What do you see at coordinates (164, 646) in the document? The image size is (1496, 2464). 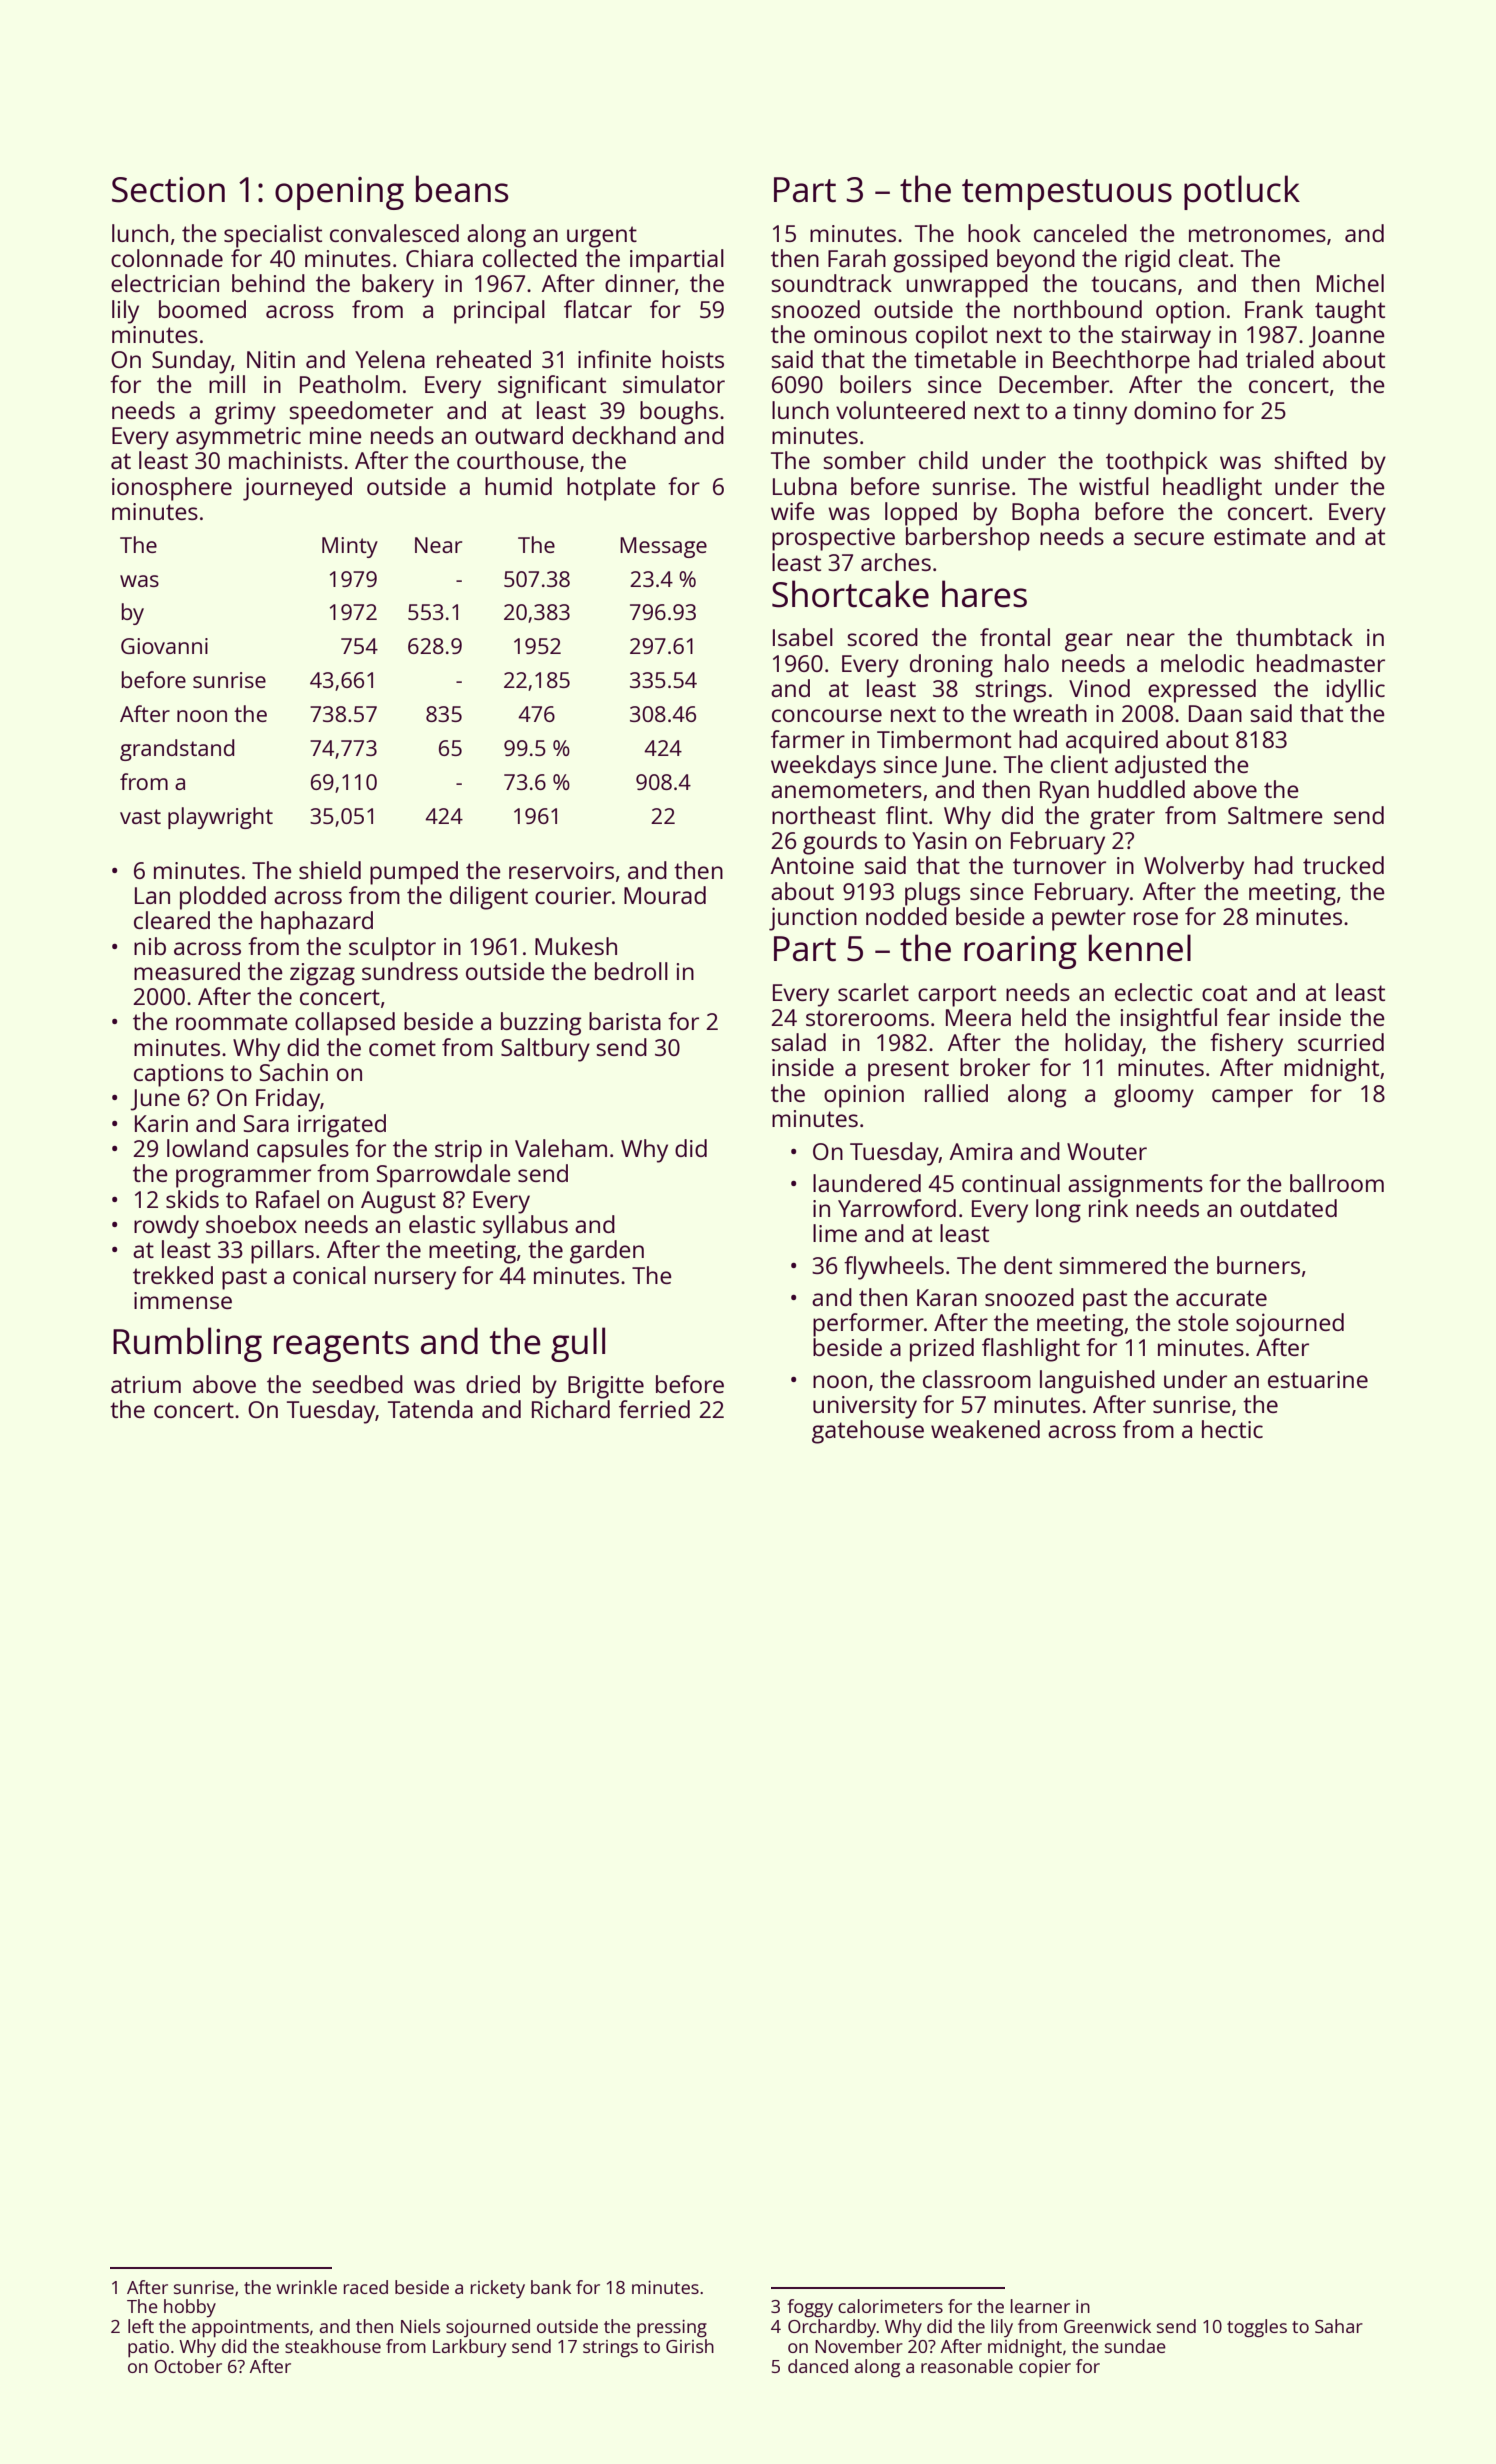 I see `Giovanni` at bounding box center [164, 646].
